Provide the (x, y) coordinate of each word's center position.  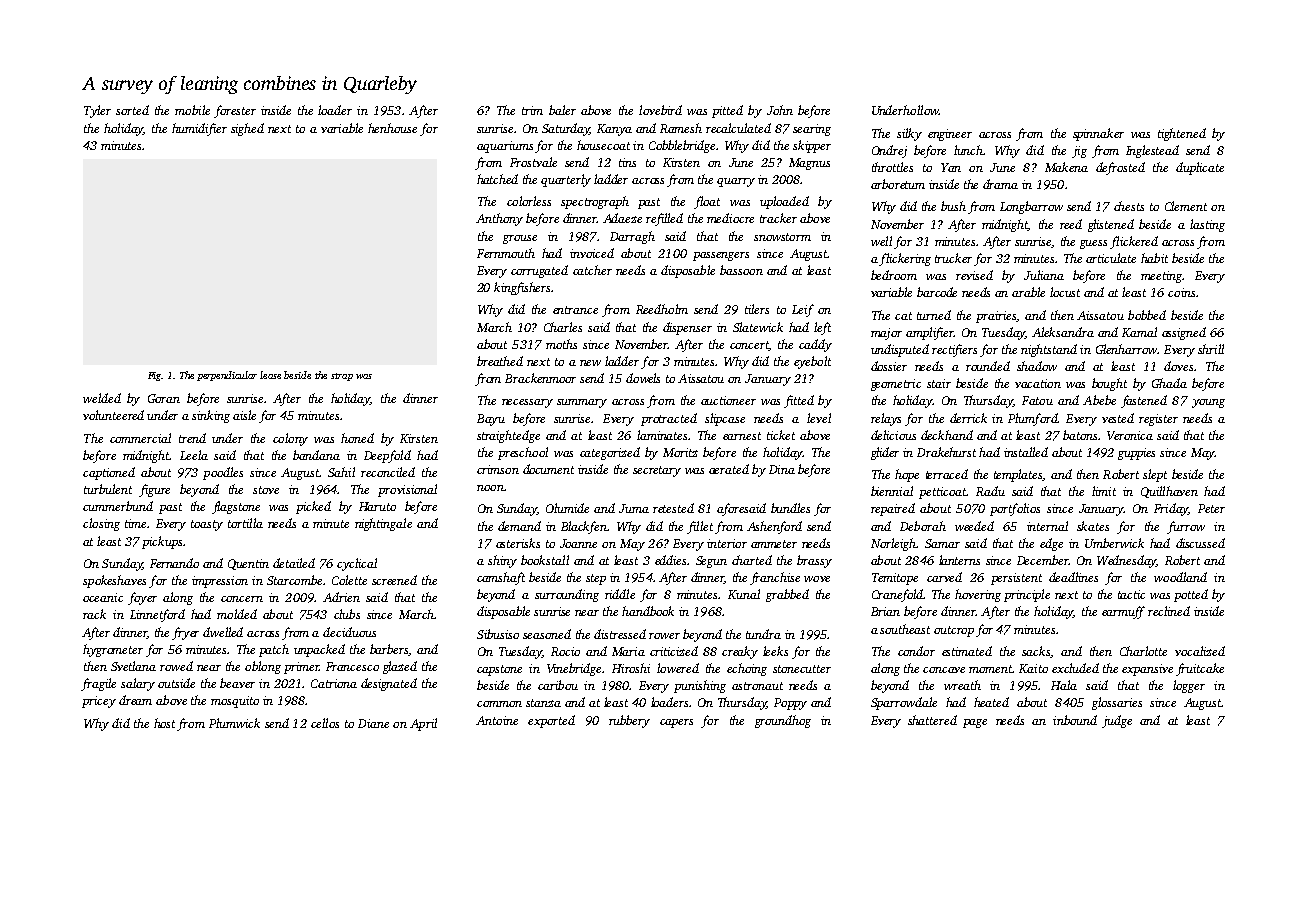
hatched (497, 179)
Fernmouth (506, 253)
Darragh (632, 237)
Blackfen (584, 527)
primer (301, 668)
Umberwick (1114, 543)
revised (974, 275)
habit (1154, 258)
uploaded (784, 202)
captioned (109, 473)
